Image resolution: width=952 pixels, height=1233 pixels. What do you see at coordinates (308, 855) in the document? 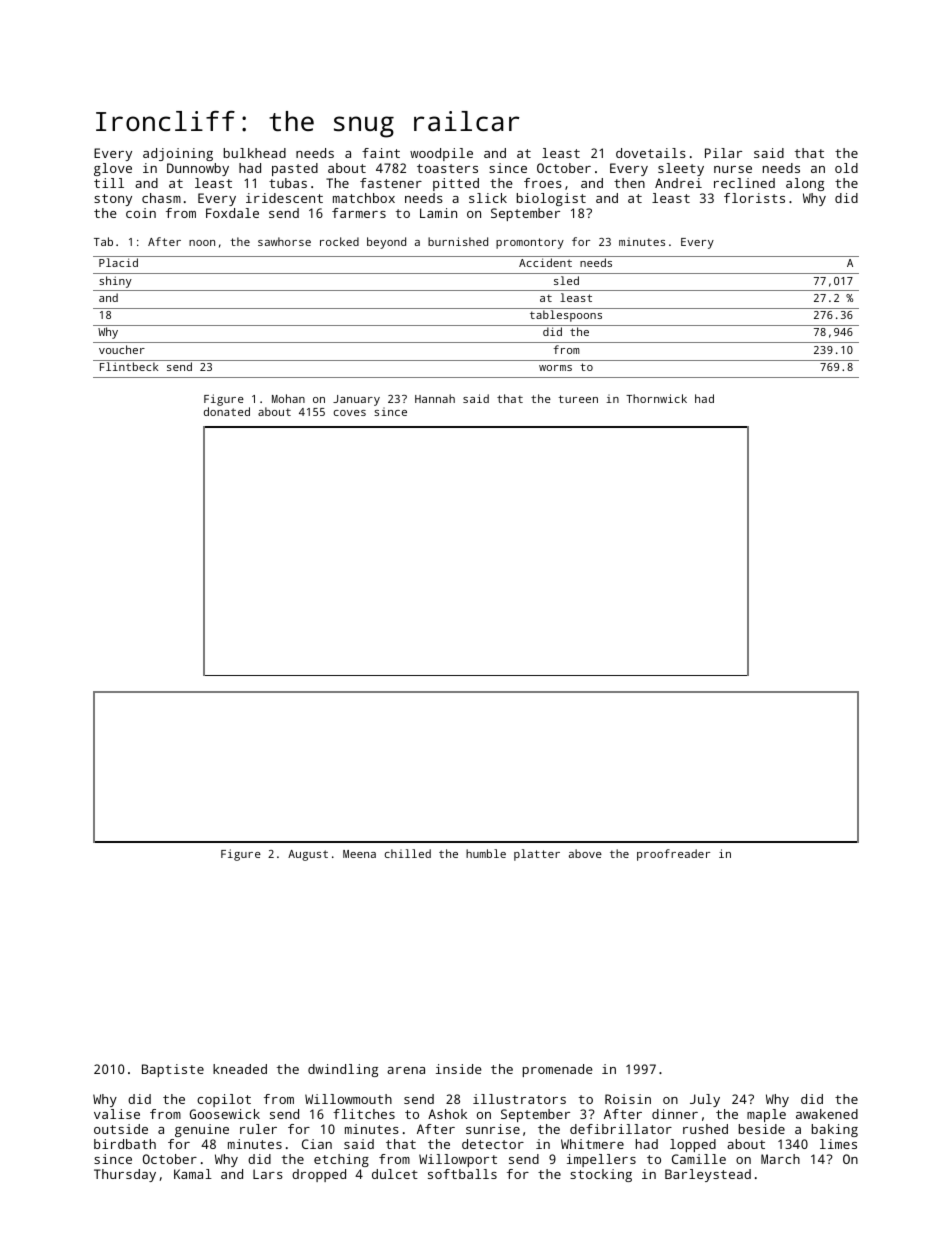
I see `August` at bounding box center [308, 855].
